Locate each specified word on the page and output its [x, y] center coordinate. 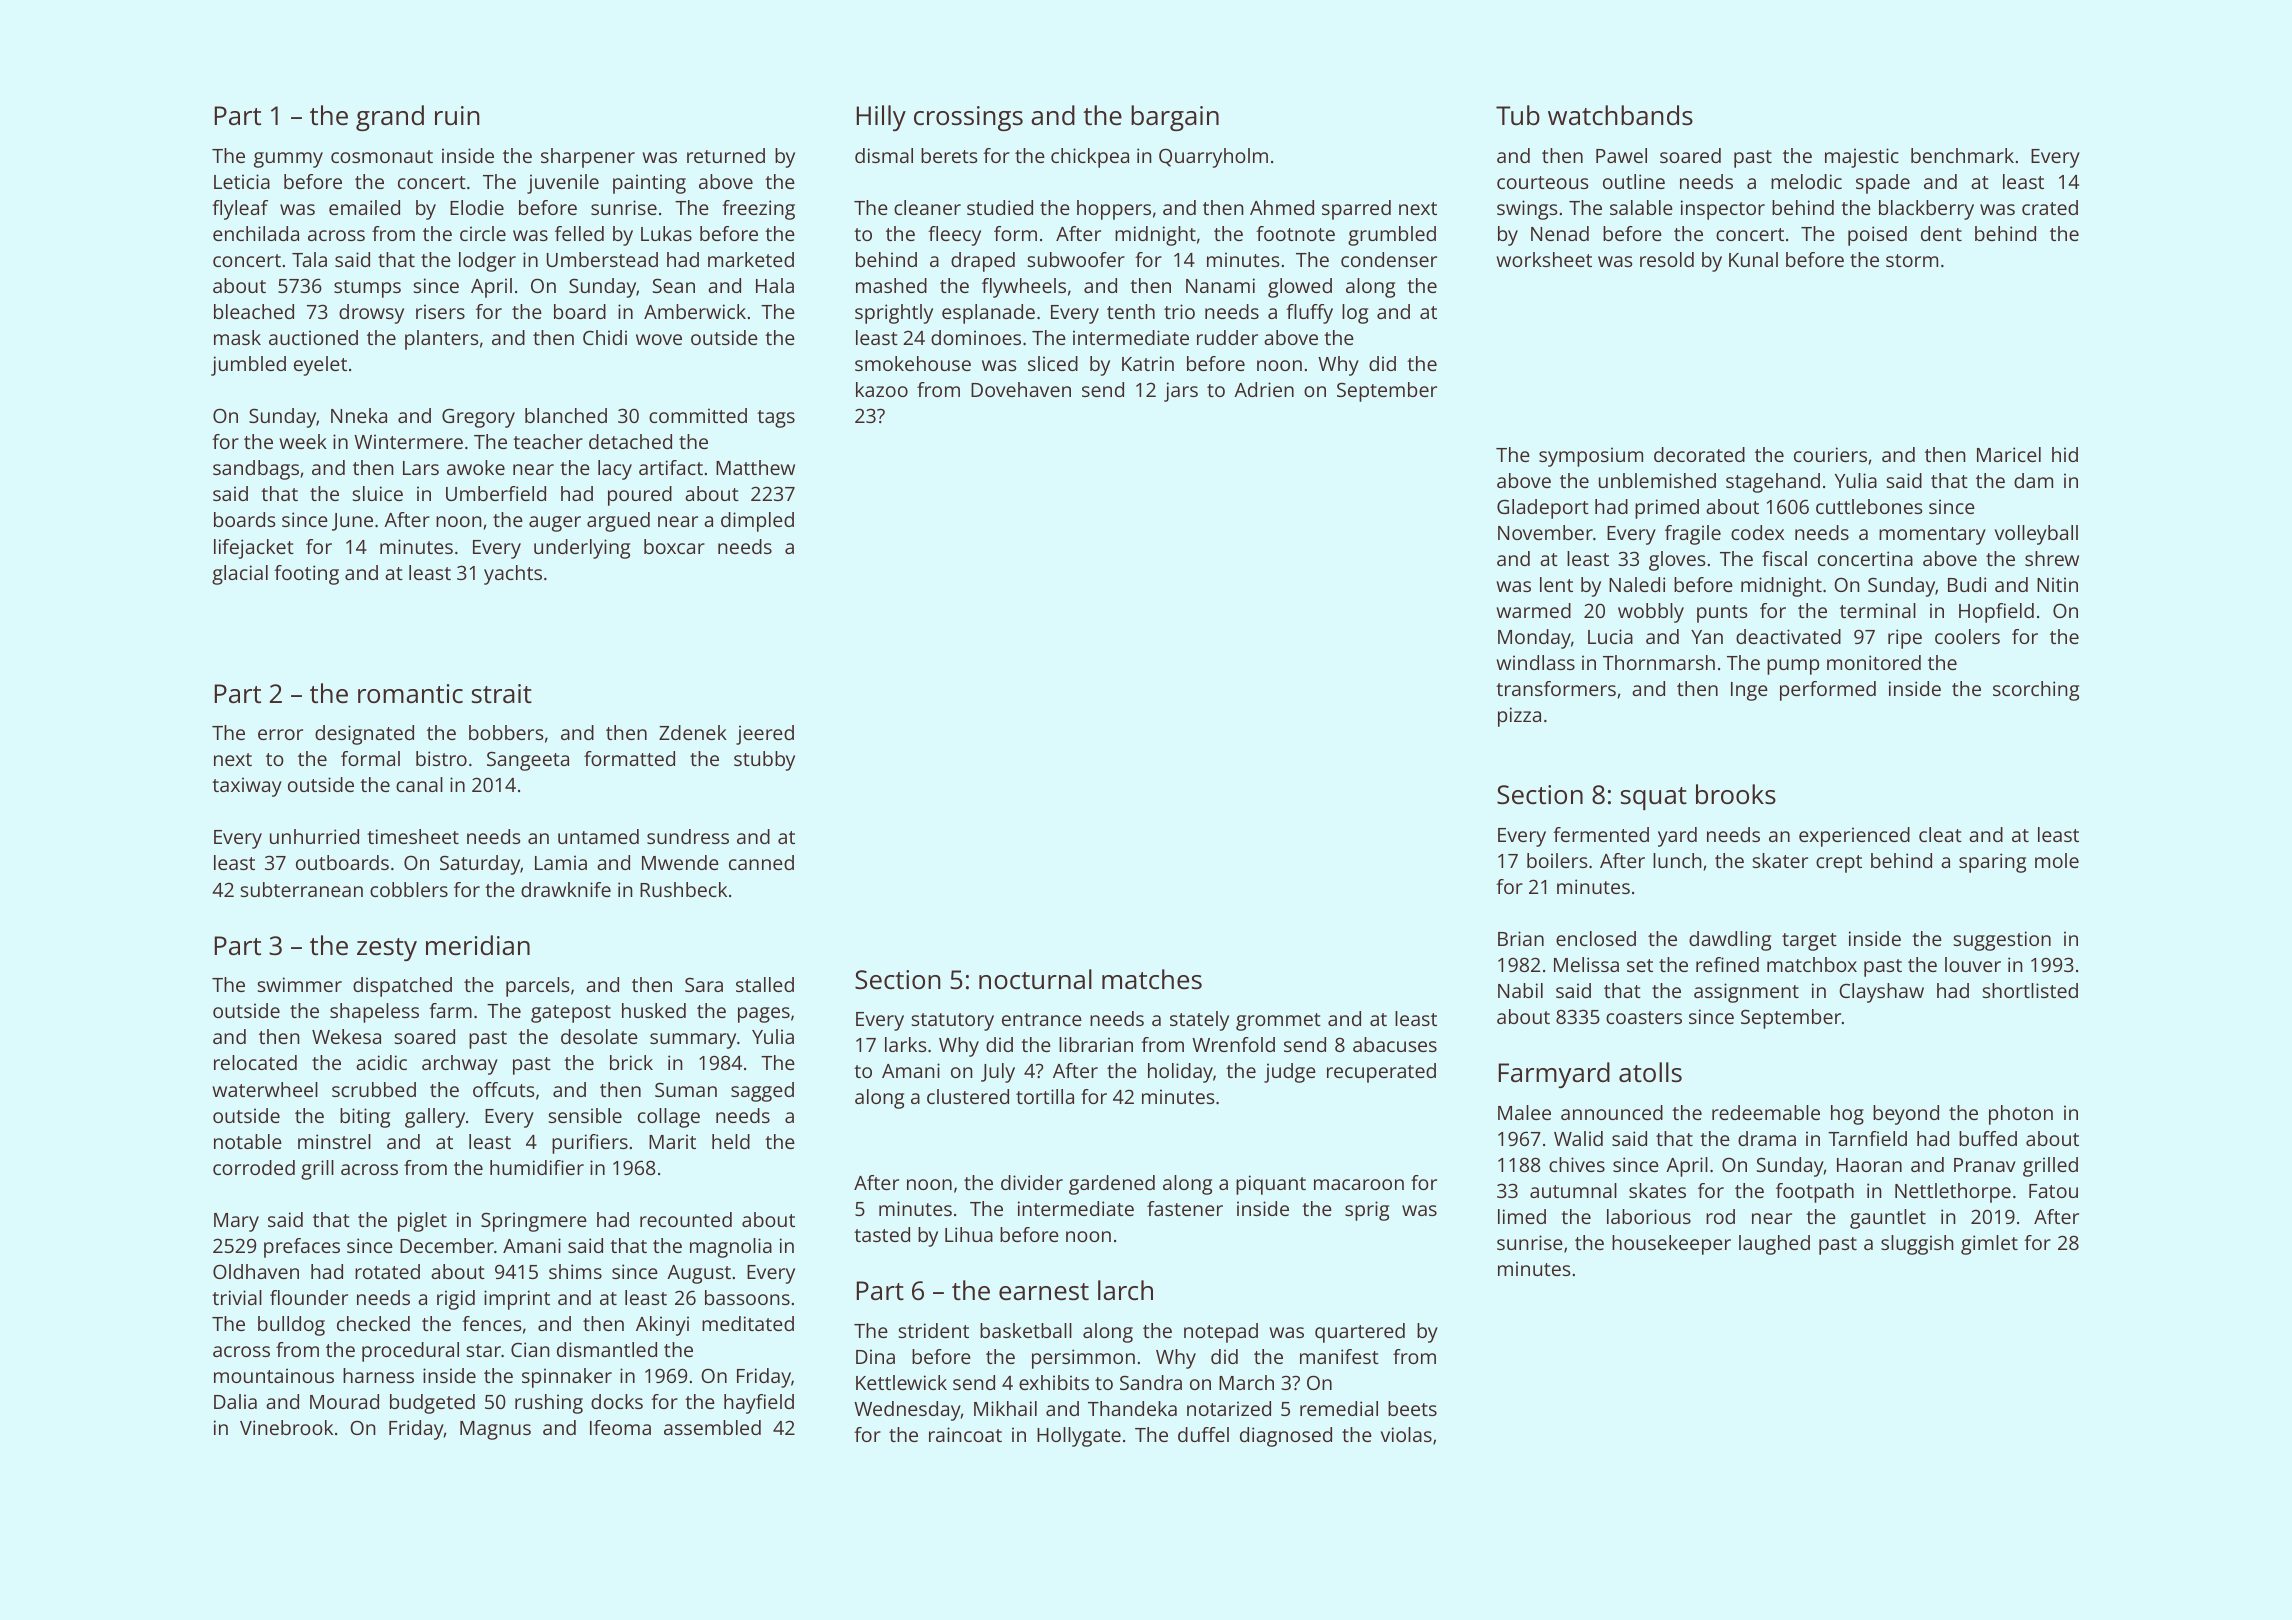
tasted [882, 1234]
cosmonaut [382, 156]
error [280, 734]
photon [2021, 1115]
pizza [1519, 717]
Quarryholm [1213, 158]
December [447, 1245]
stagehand [1773, 483]
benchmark [1962, 155]
